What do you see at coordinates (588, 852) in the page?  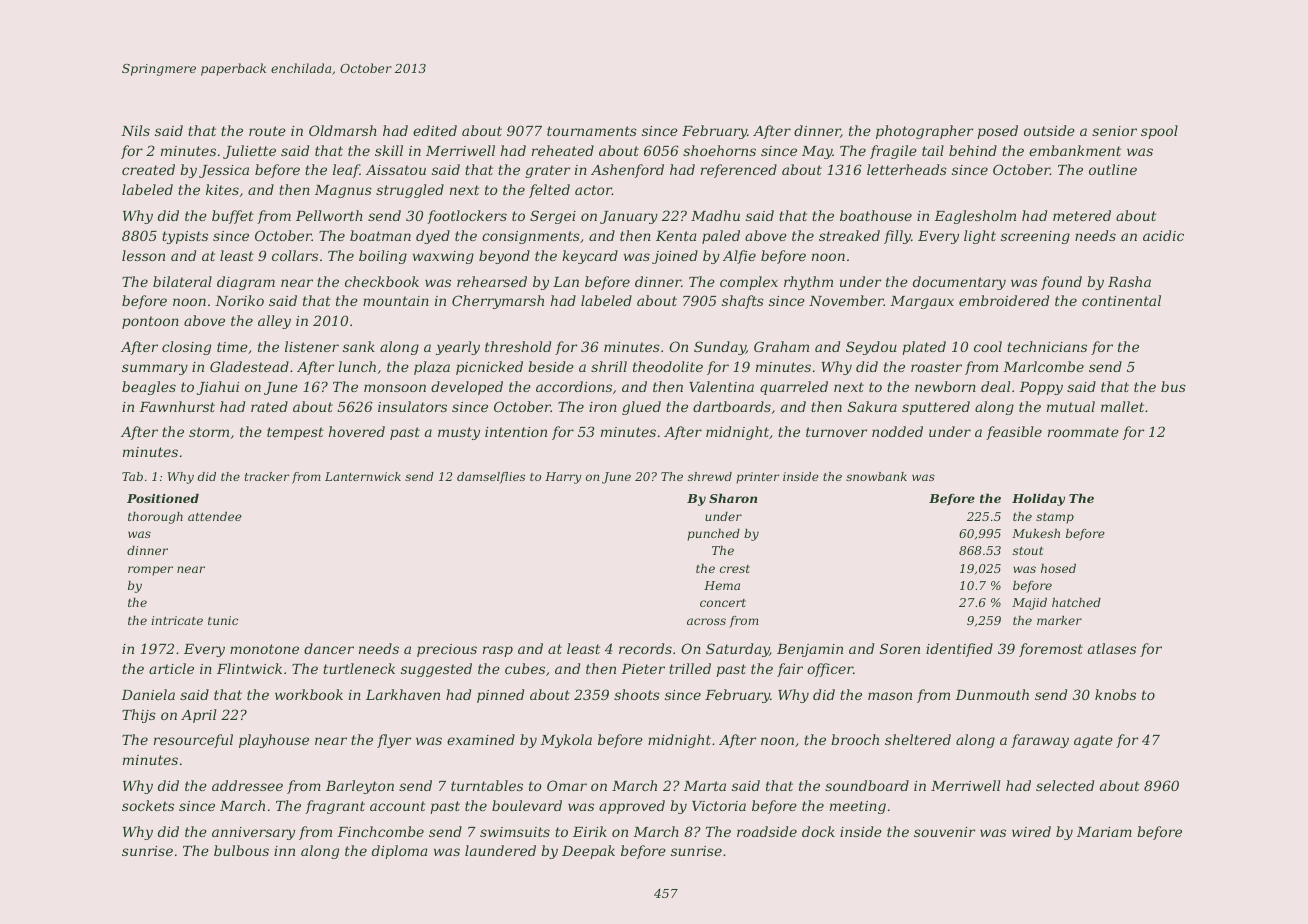 I see `Deepak` at bounding box center [588, 852].
